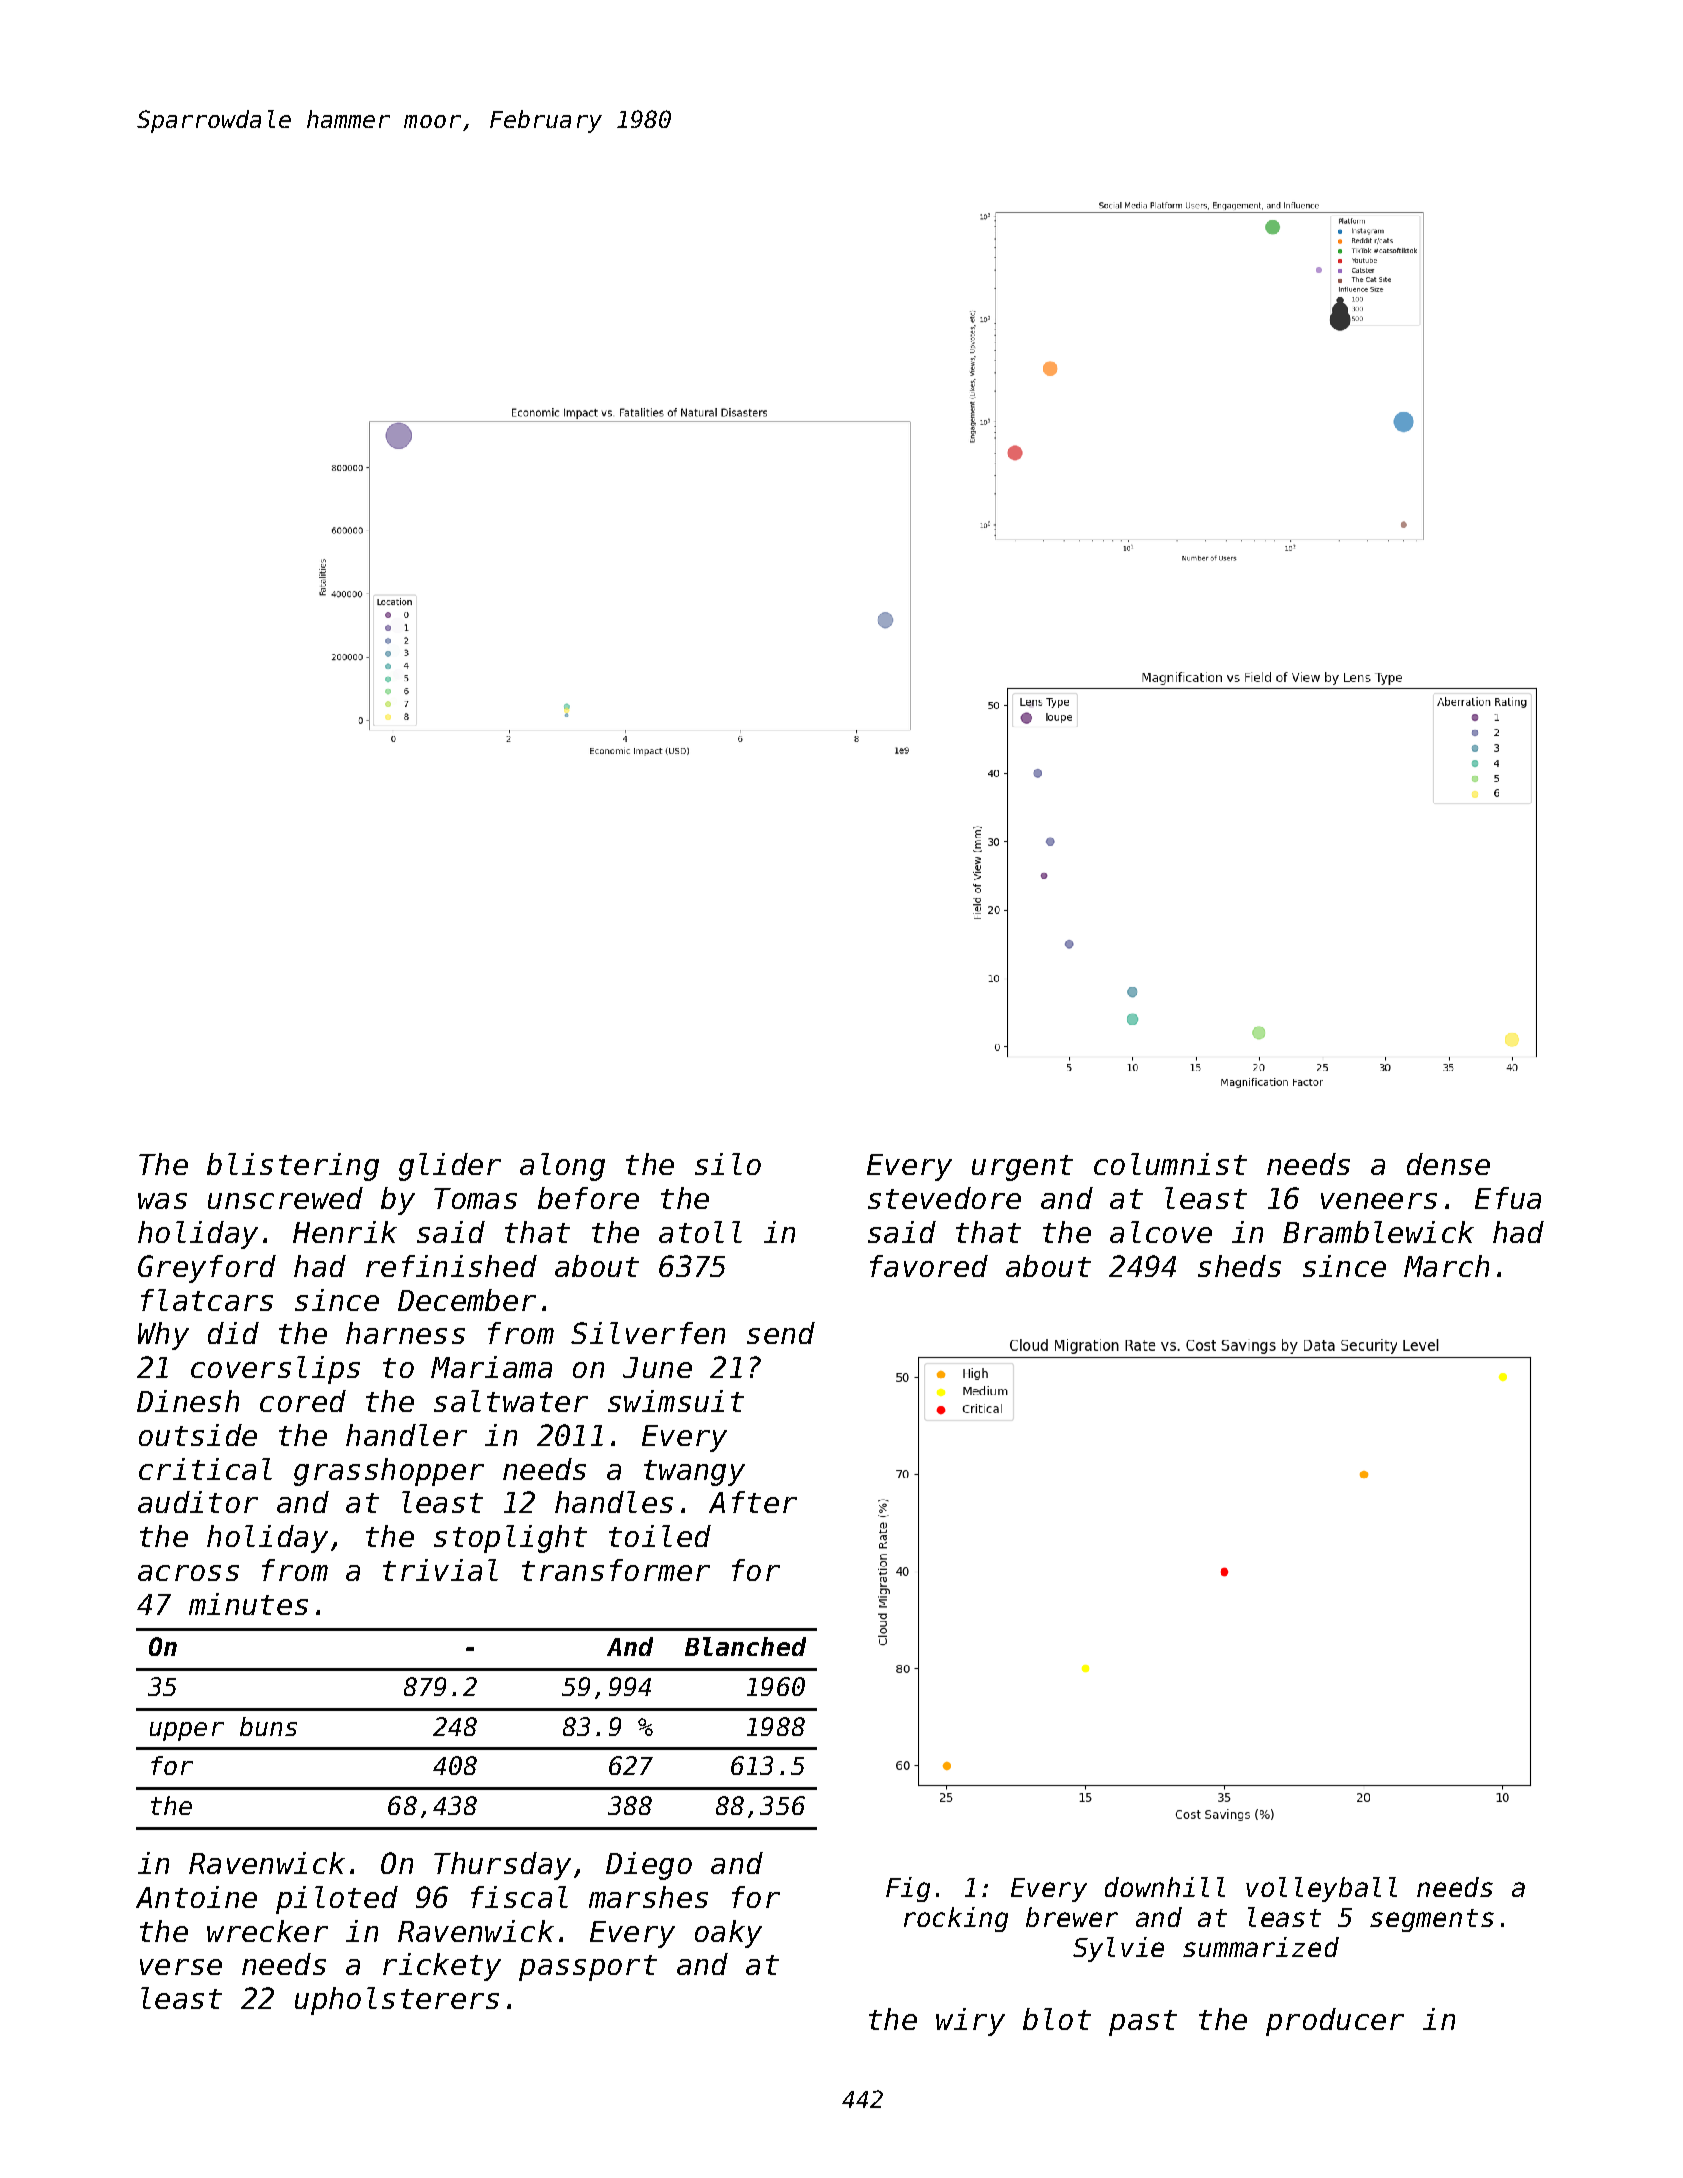 The width and height of the screenshot is (1683, 2178). What do you see at coordinates (511, 1401) in the screenshot?
I see `saltwater` at bounding box center [511, 1401].
